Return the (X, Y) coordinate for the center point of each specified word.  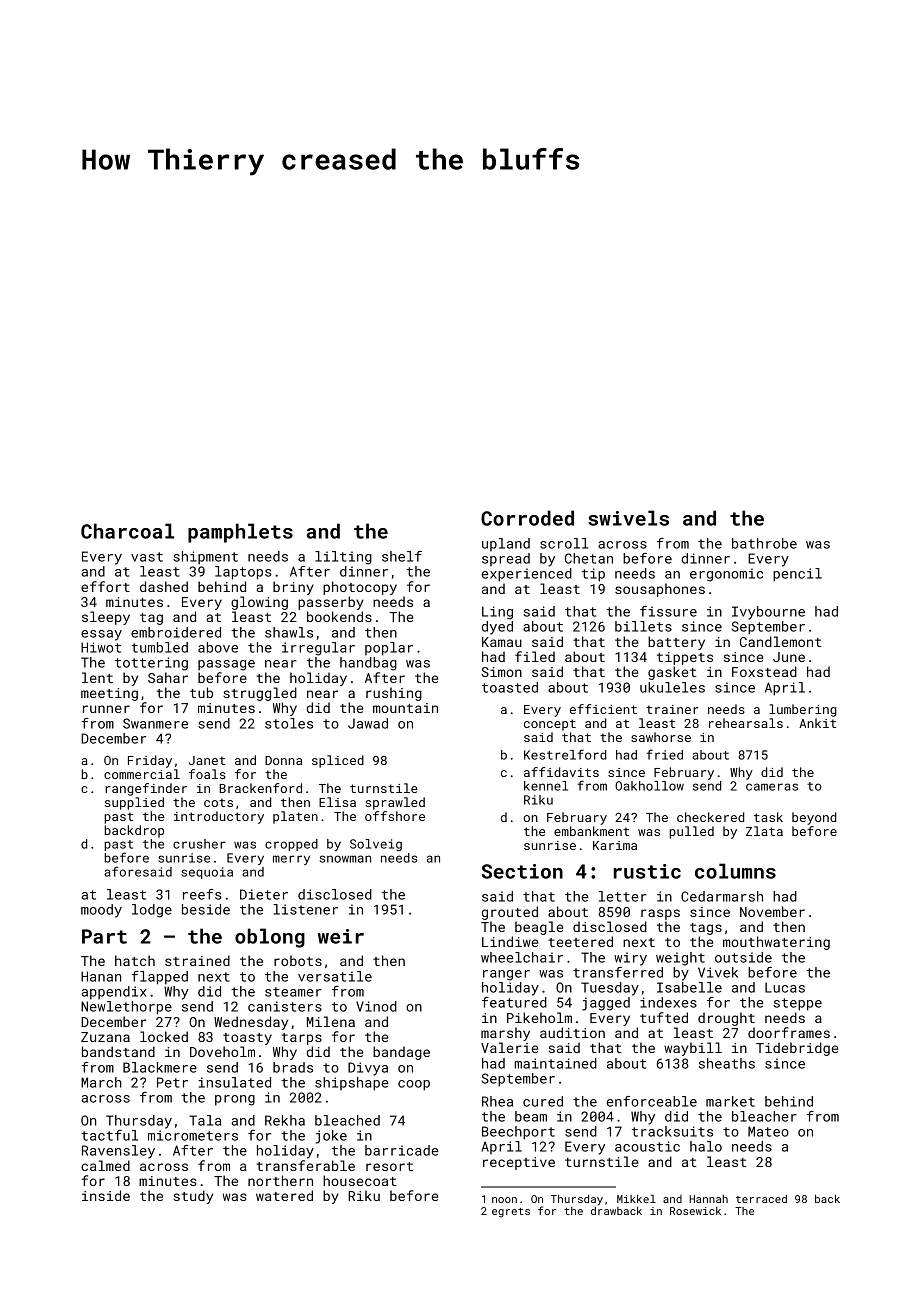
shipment (205, 558)
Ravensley (118, 1152)
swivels (628, 518)
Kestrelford (565, 754)
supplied (134, 803)
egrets (511, 1212)
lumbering (803, 710)
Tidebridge (797, 1049)
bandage (401, 1053)
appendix (114, 993)
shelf (402, 556)
